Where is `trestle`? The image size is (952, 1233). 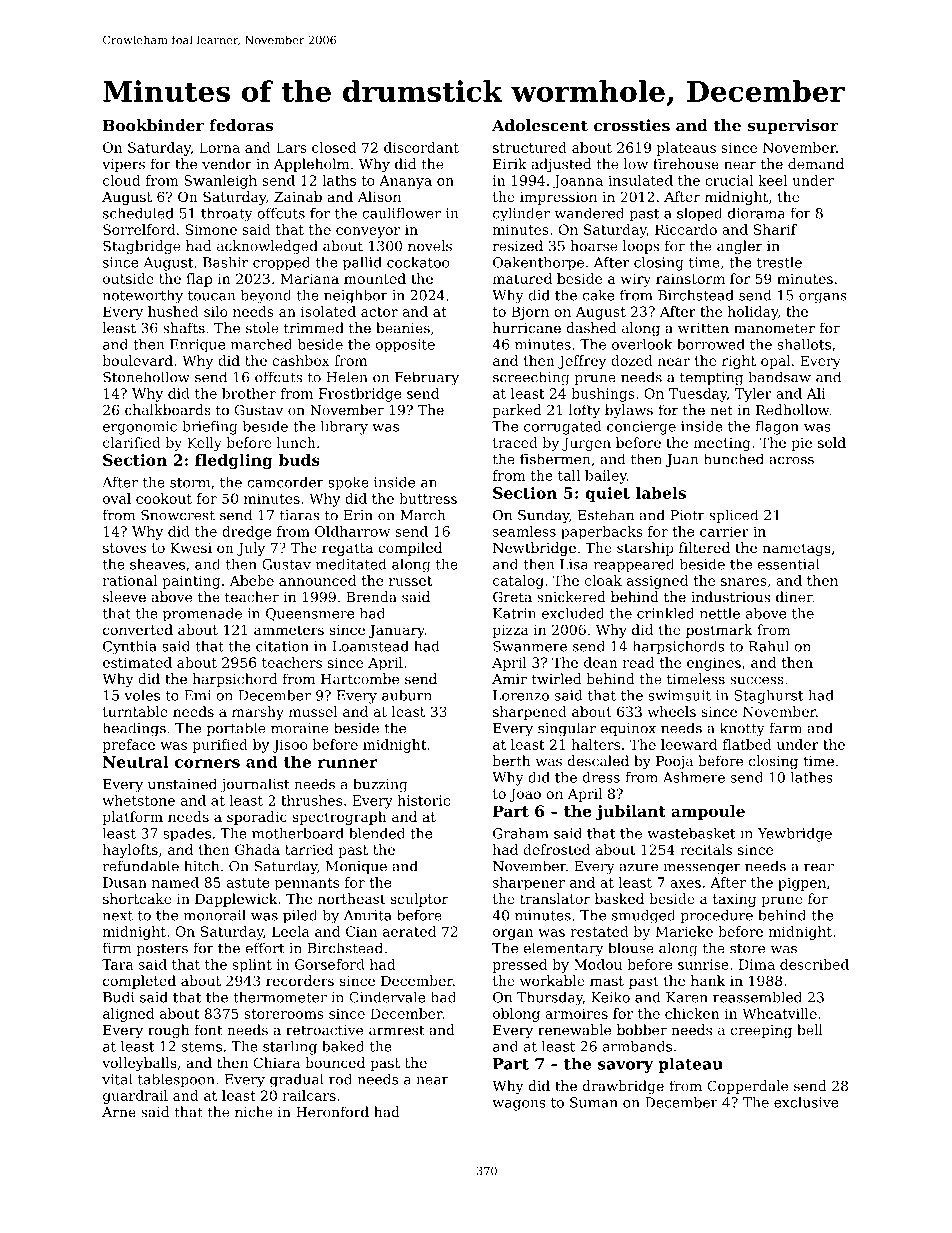 trestle is located at coordinates (779, 262).
